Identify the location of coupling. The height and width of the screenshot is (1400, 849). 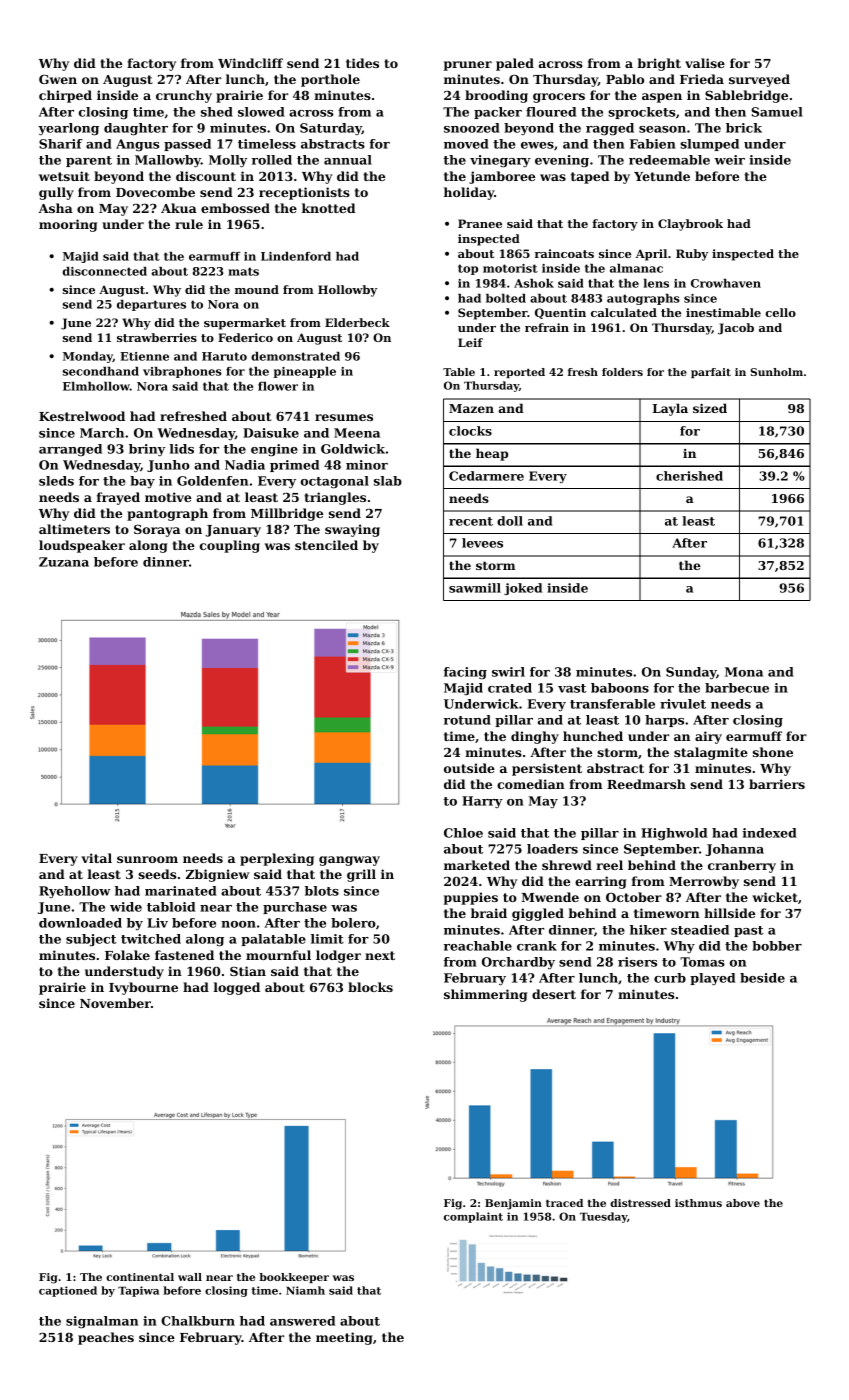
(230, 546).
